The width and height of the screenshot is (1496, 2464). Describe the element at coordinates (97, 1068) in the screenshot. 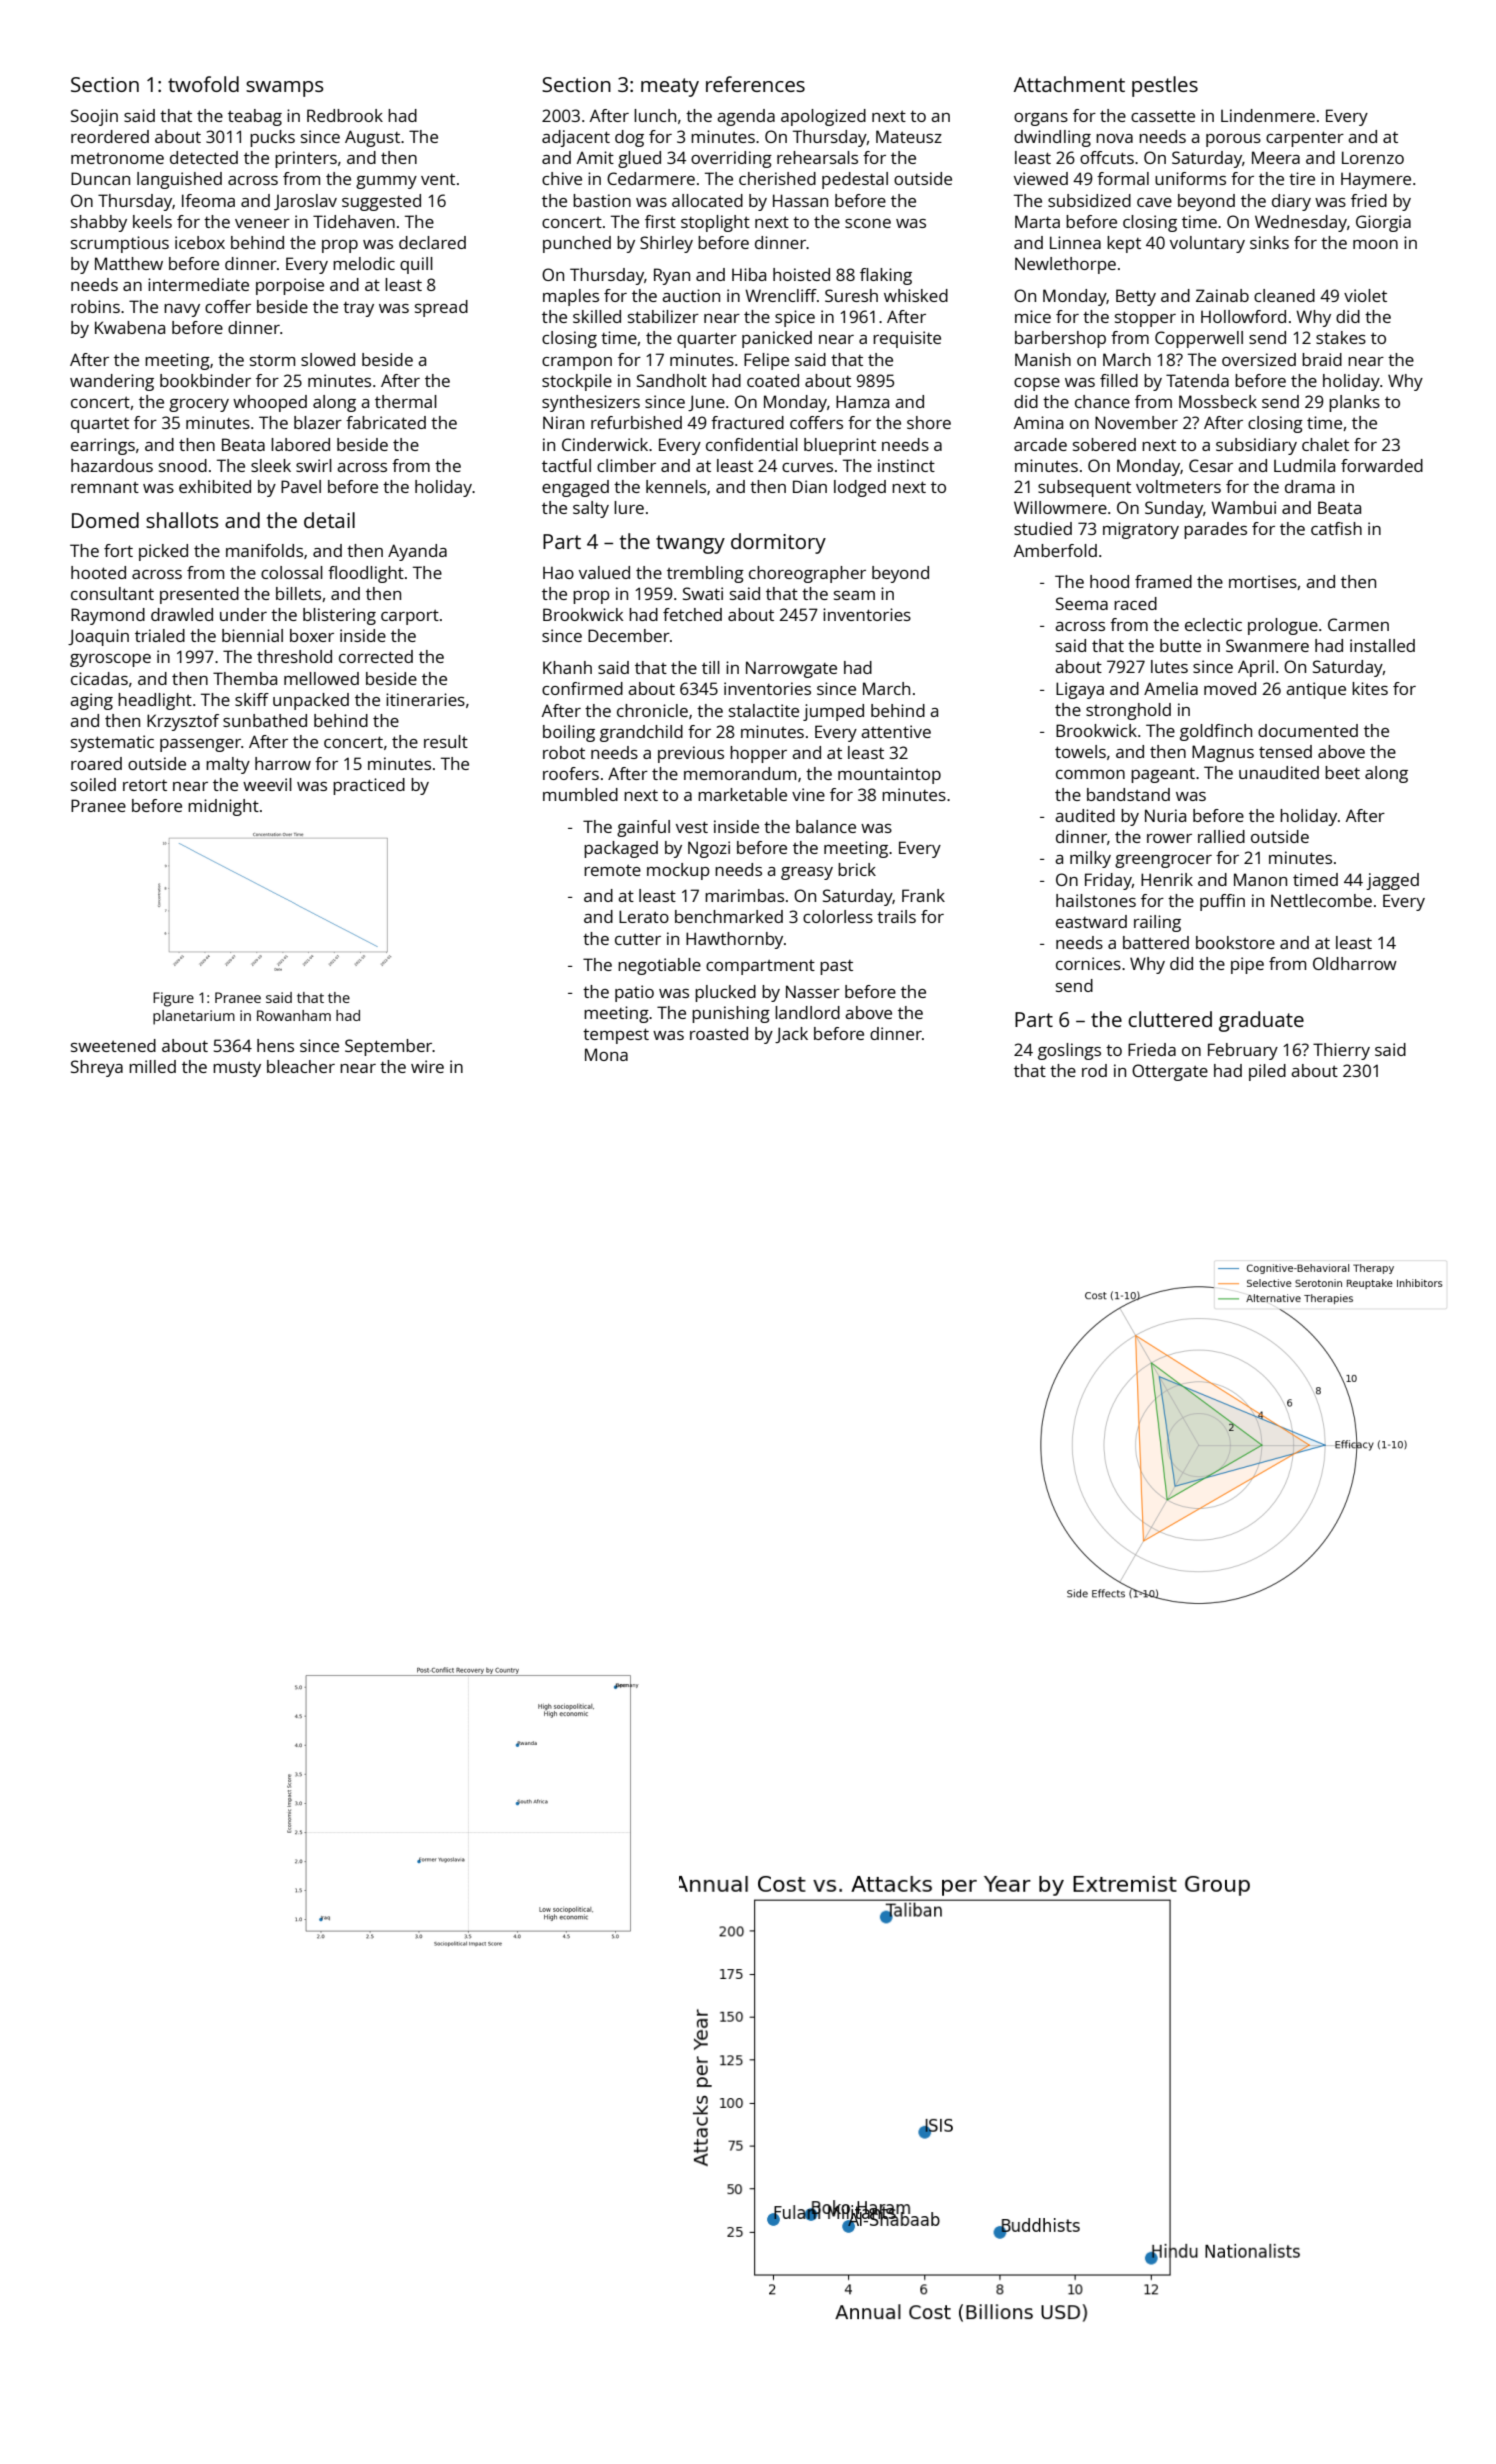

I see `Shreya` at that location.
